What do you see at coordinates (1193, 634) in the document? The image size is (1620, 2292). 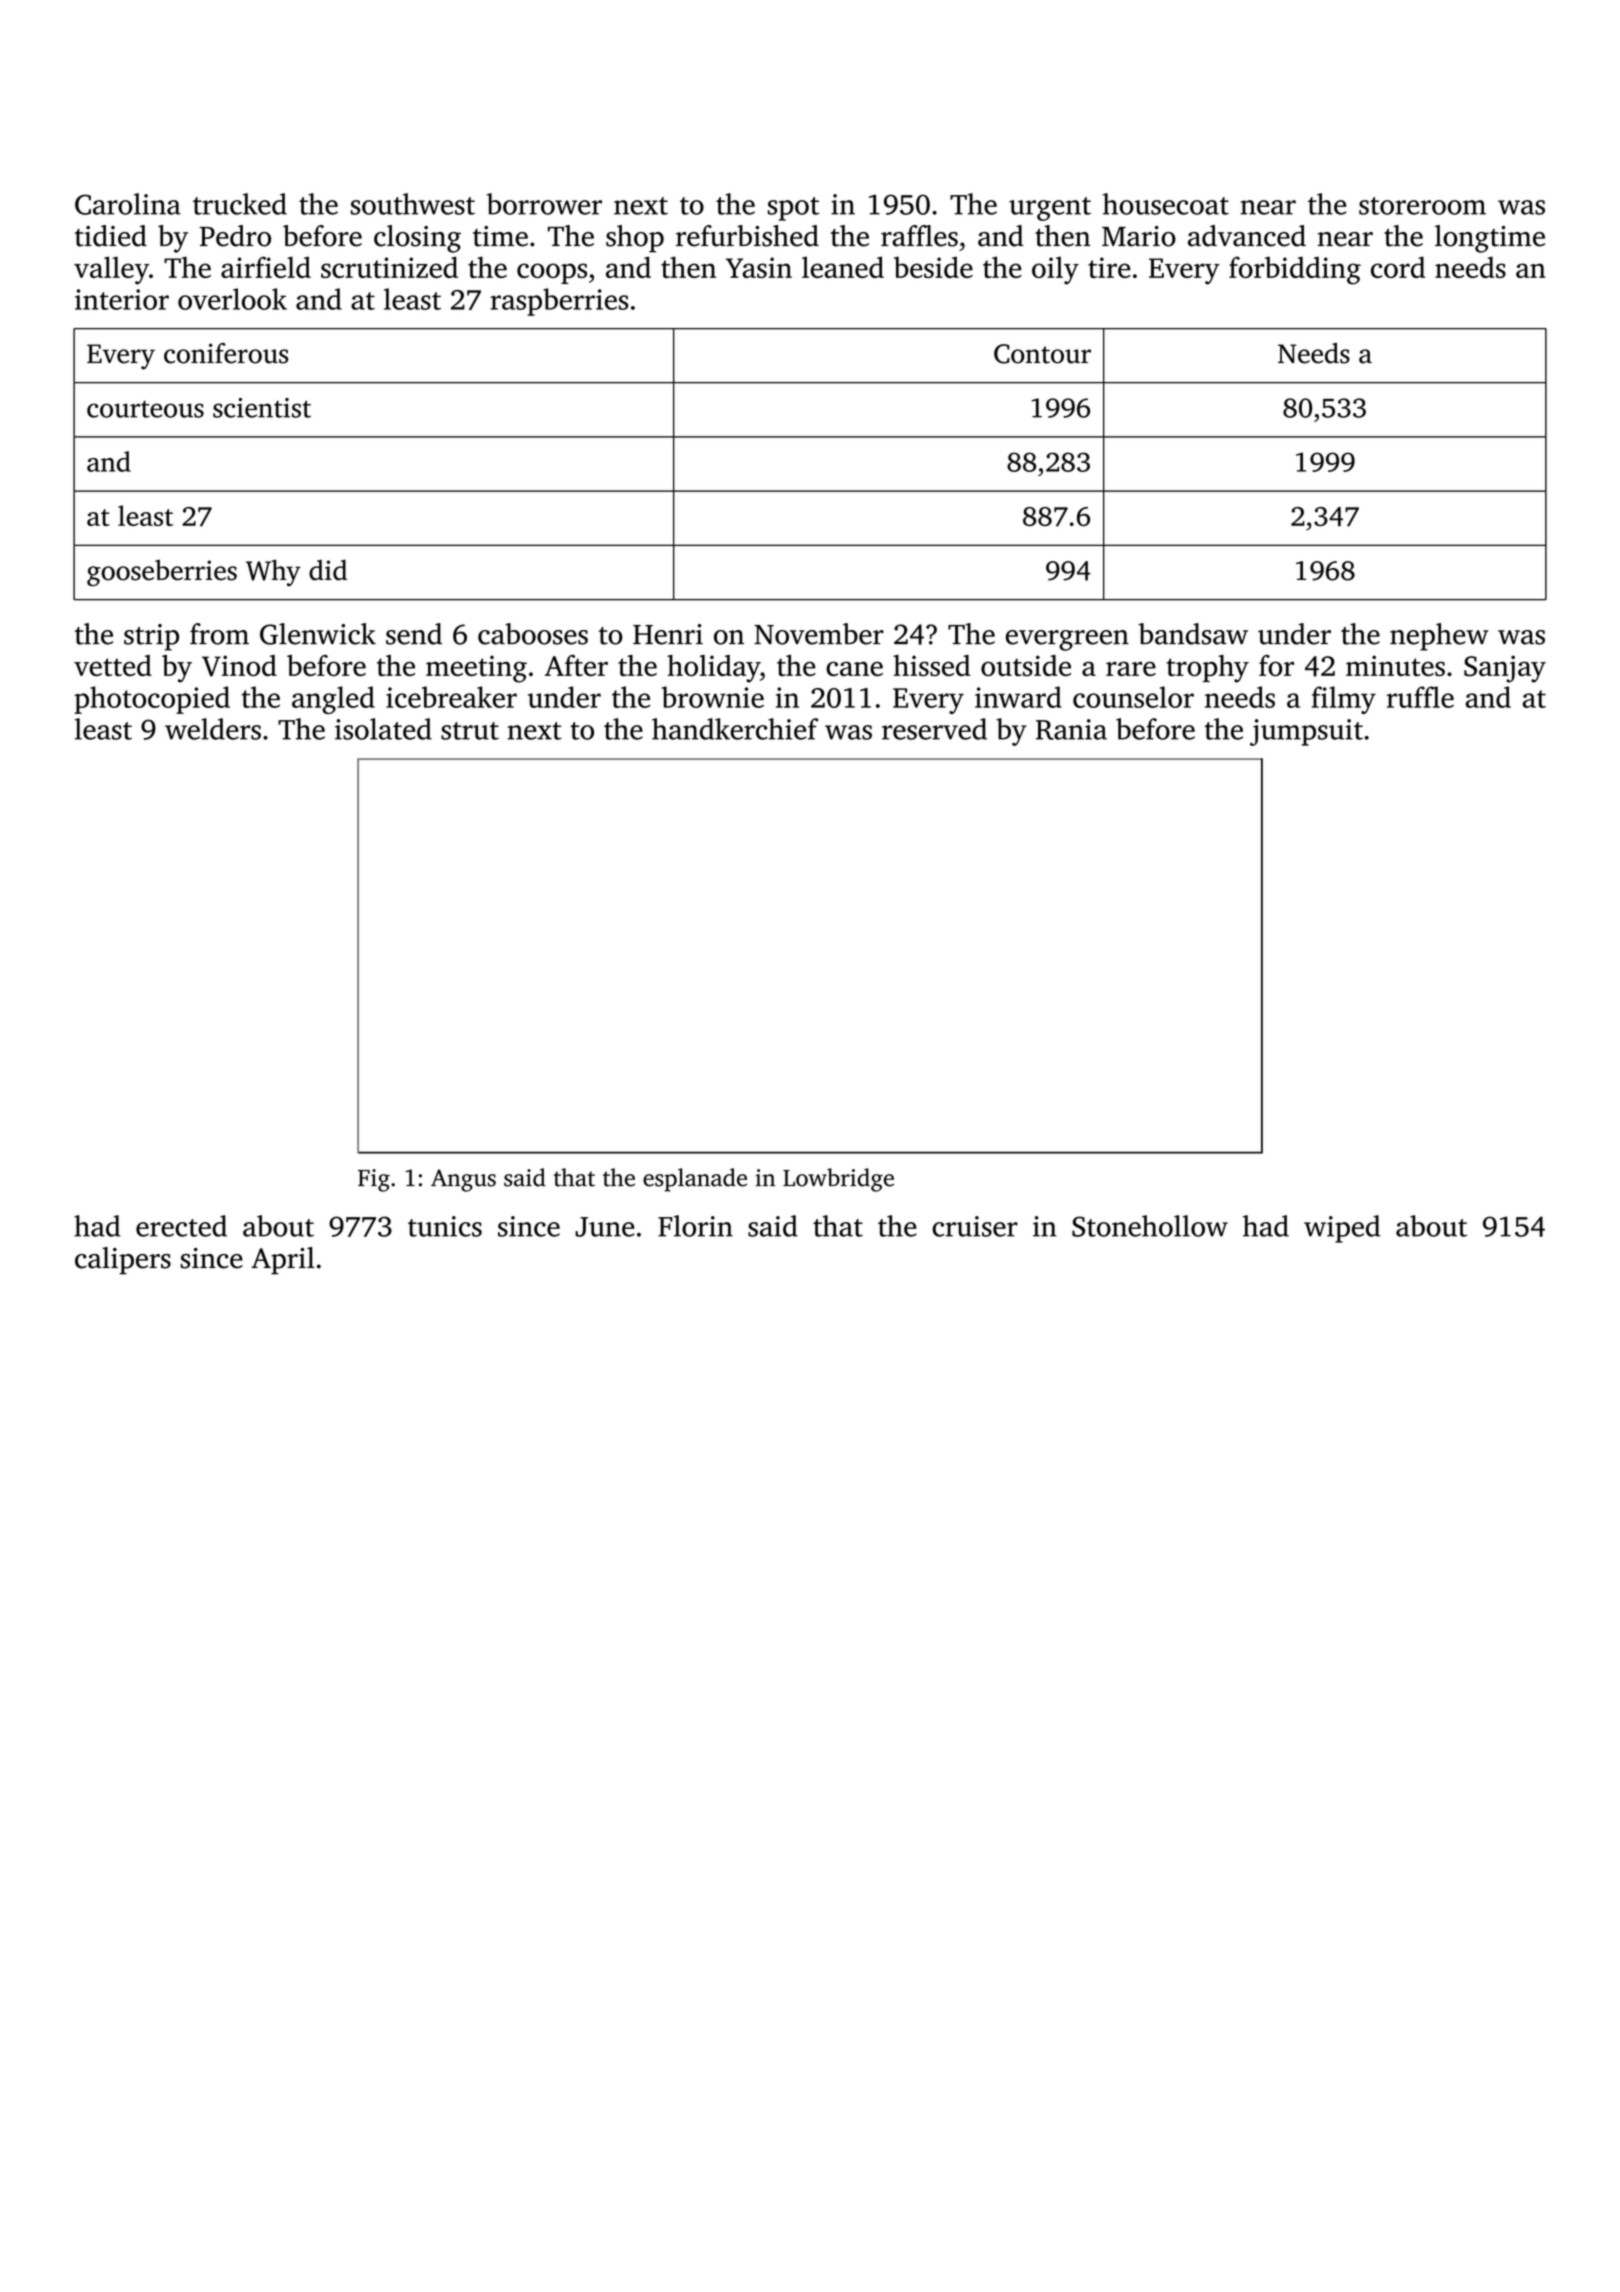 I see `bandsaw` at bounding box center [1193, 634].
